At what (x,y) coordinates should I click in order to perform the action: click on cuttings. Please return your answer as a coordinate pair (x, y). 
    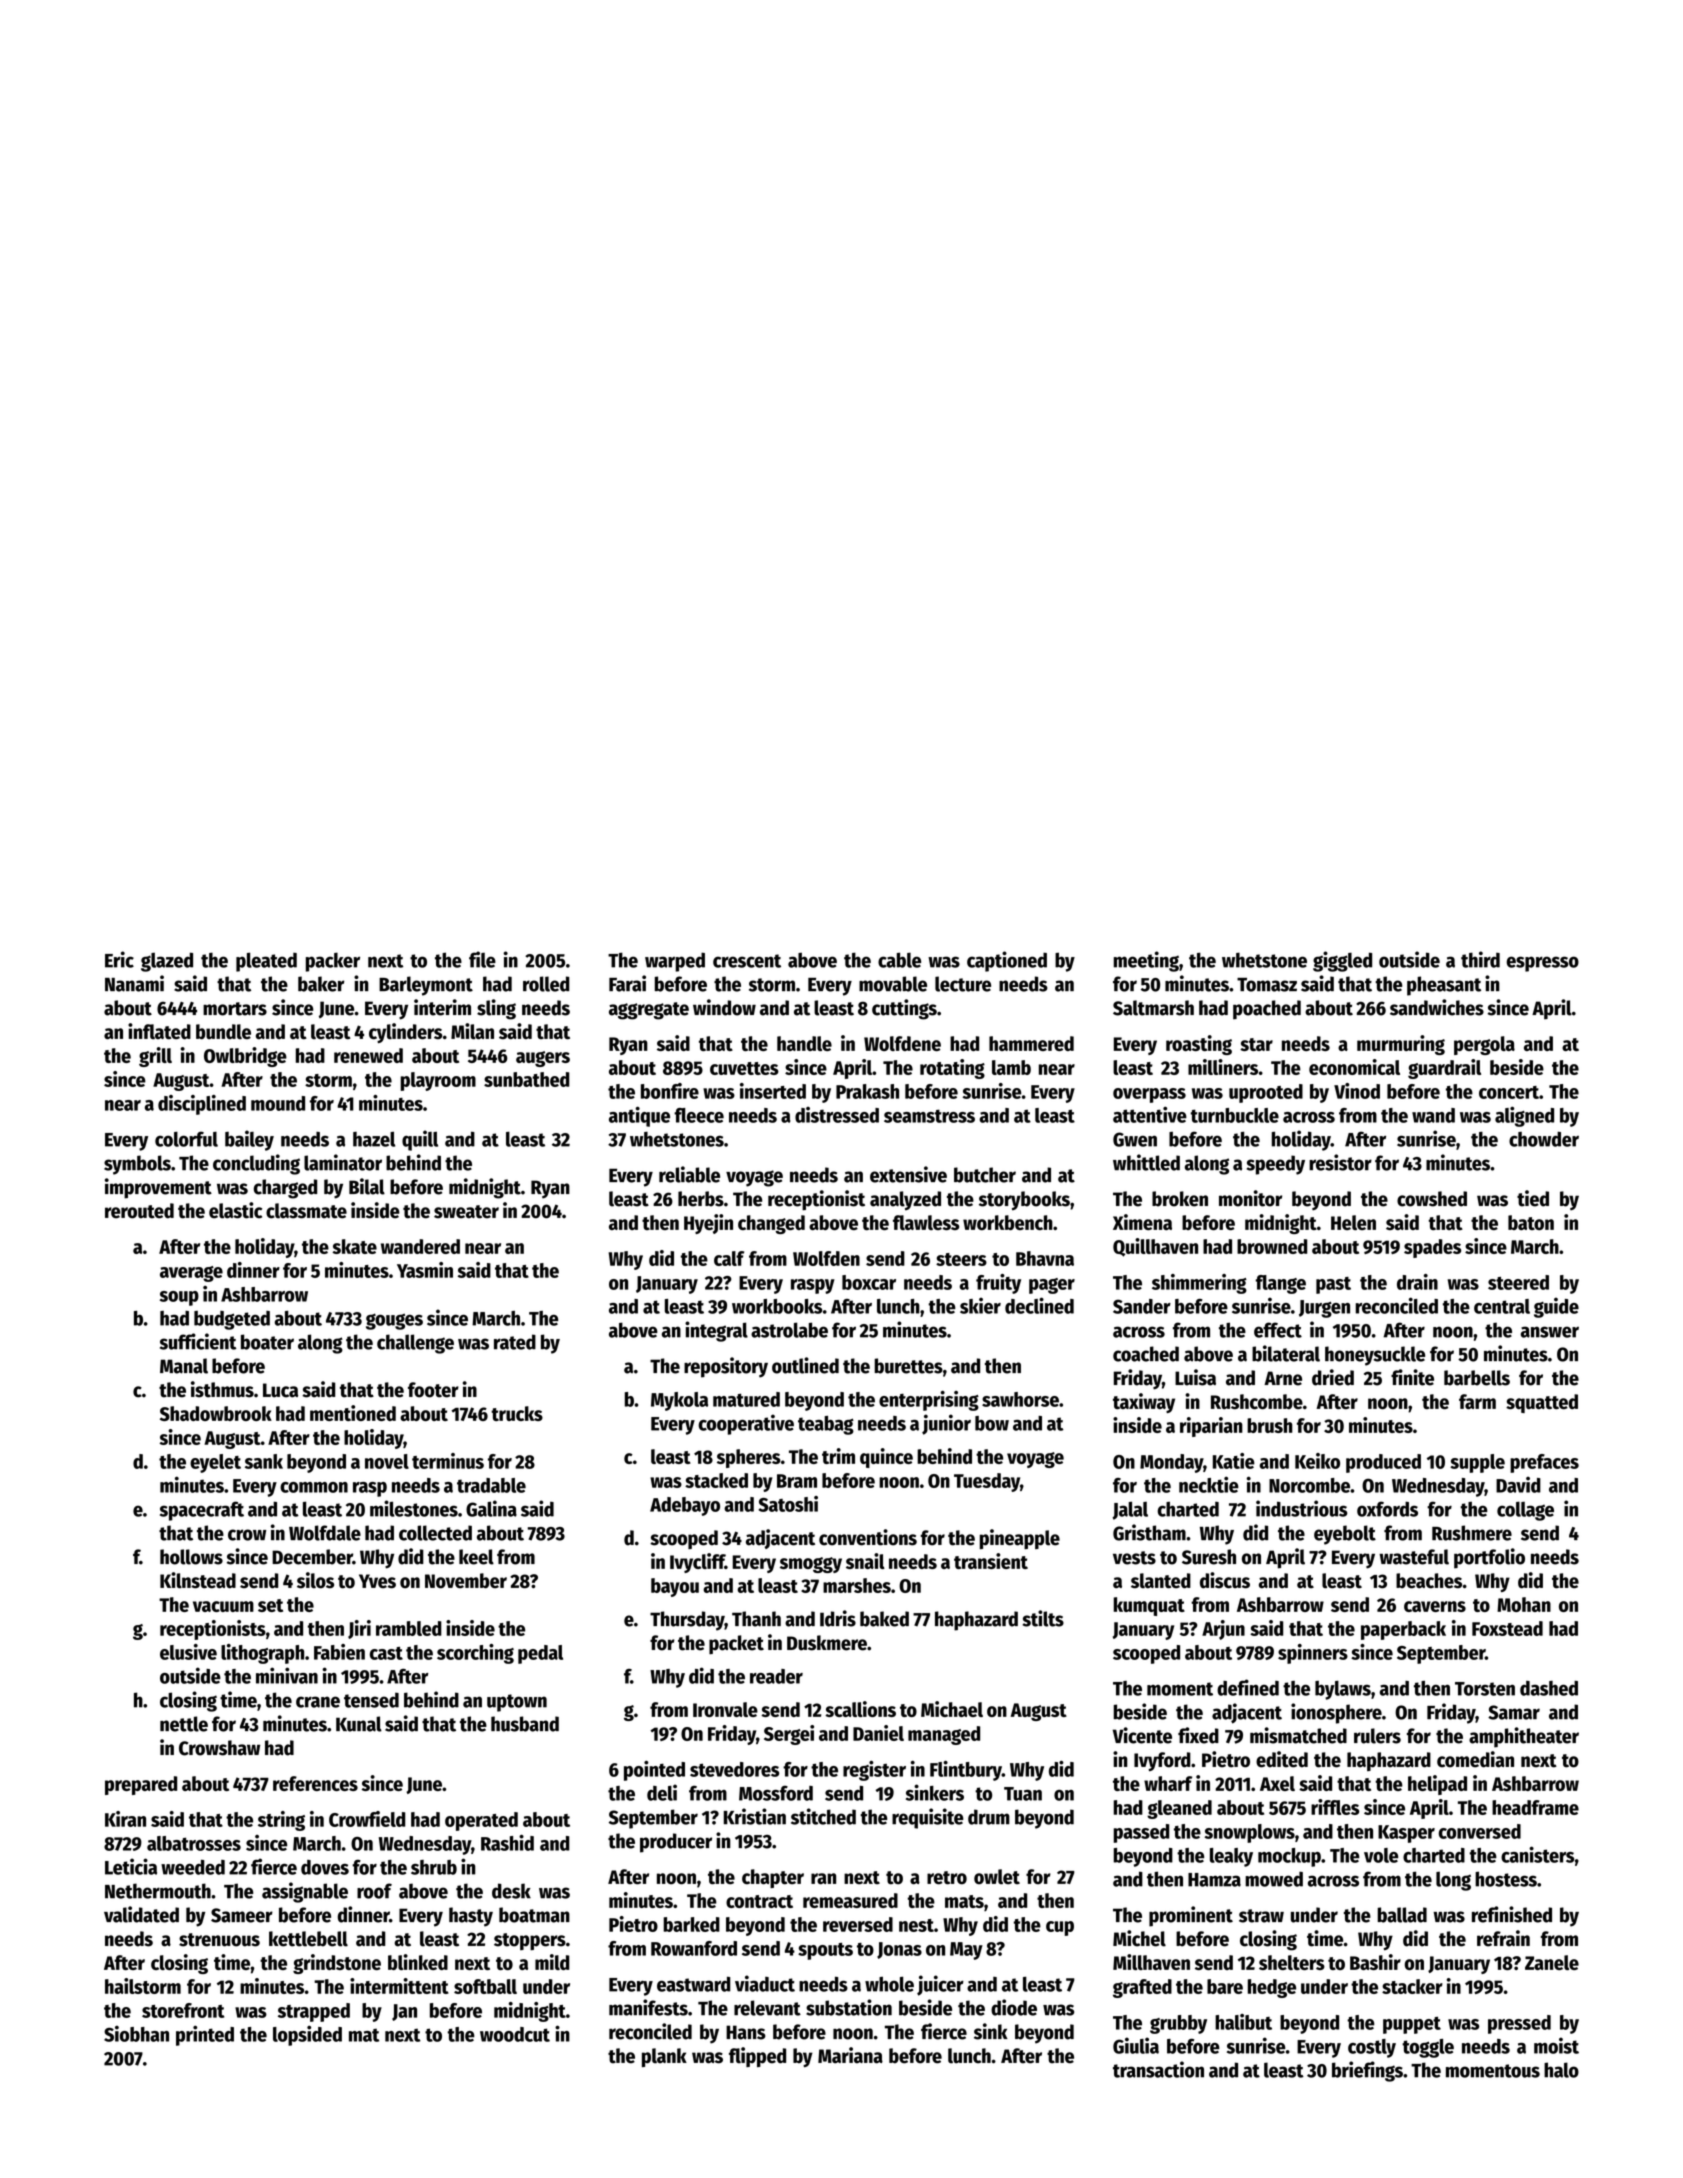
    Looking at the image, I should click on (904, 1009).
